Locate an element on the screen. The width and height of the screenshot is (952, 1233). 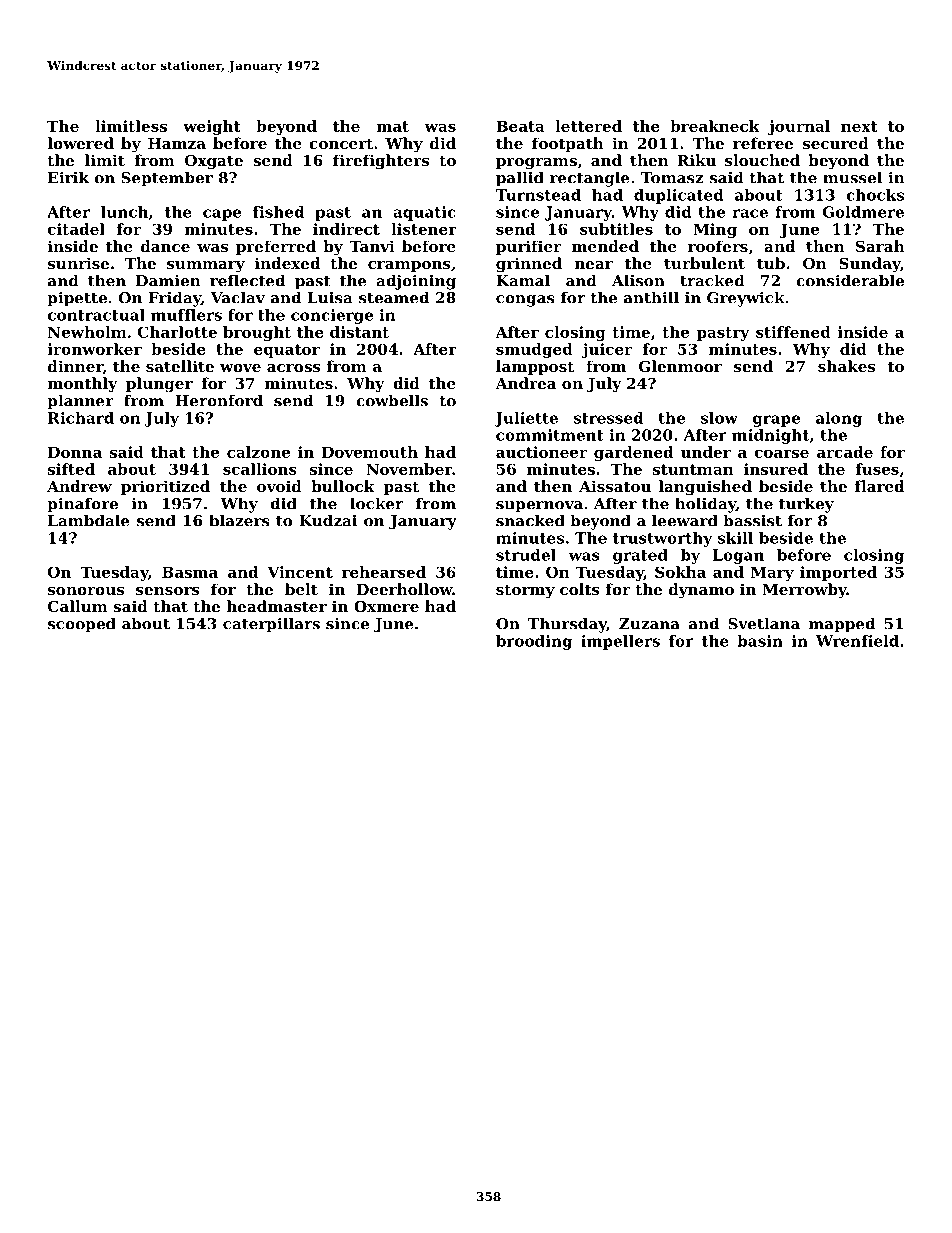
Callum is located at coordinates (78, 606).
